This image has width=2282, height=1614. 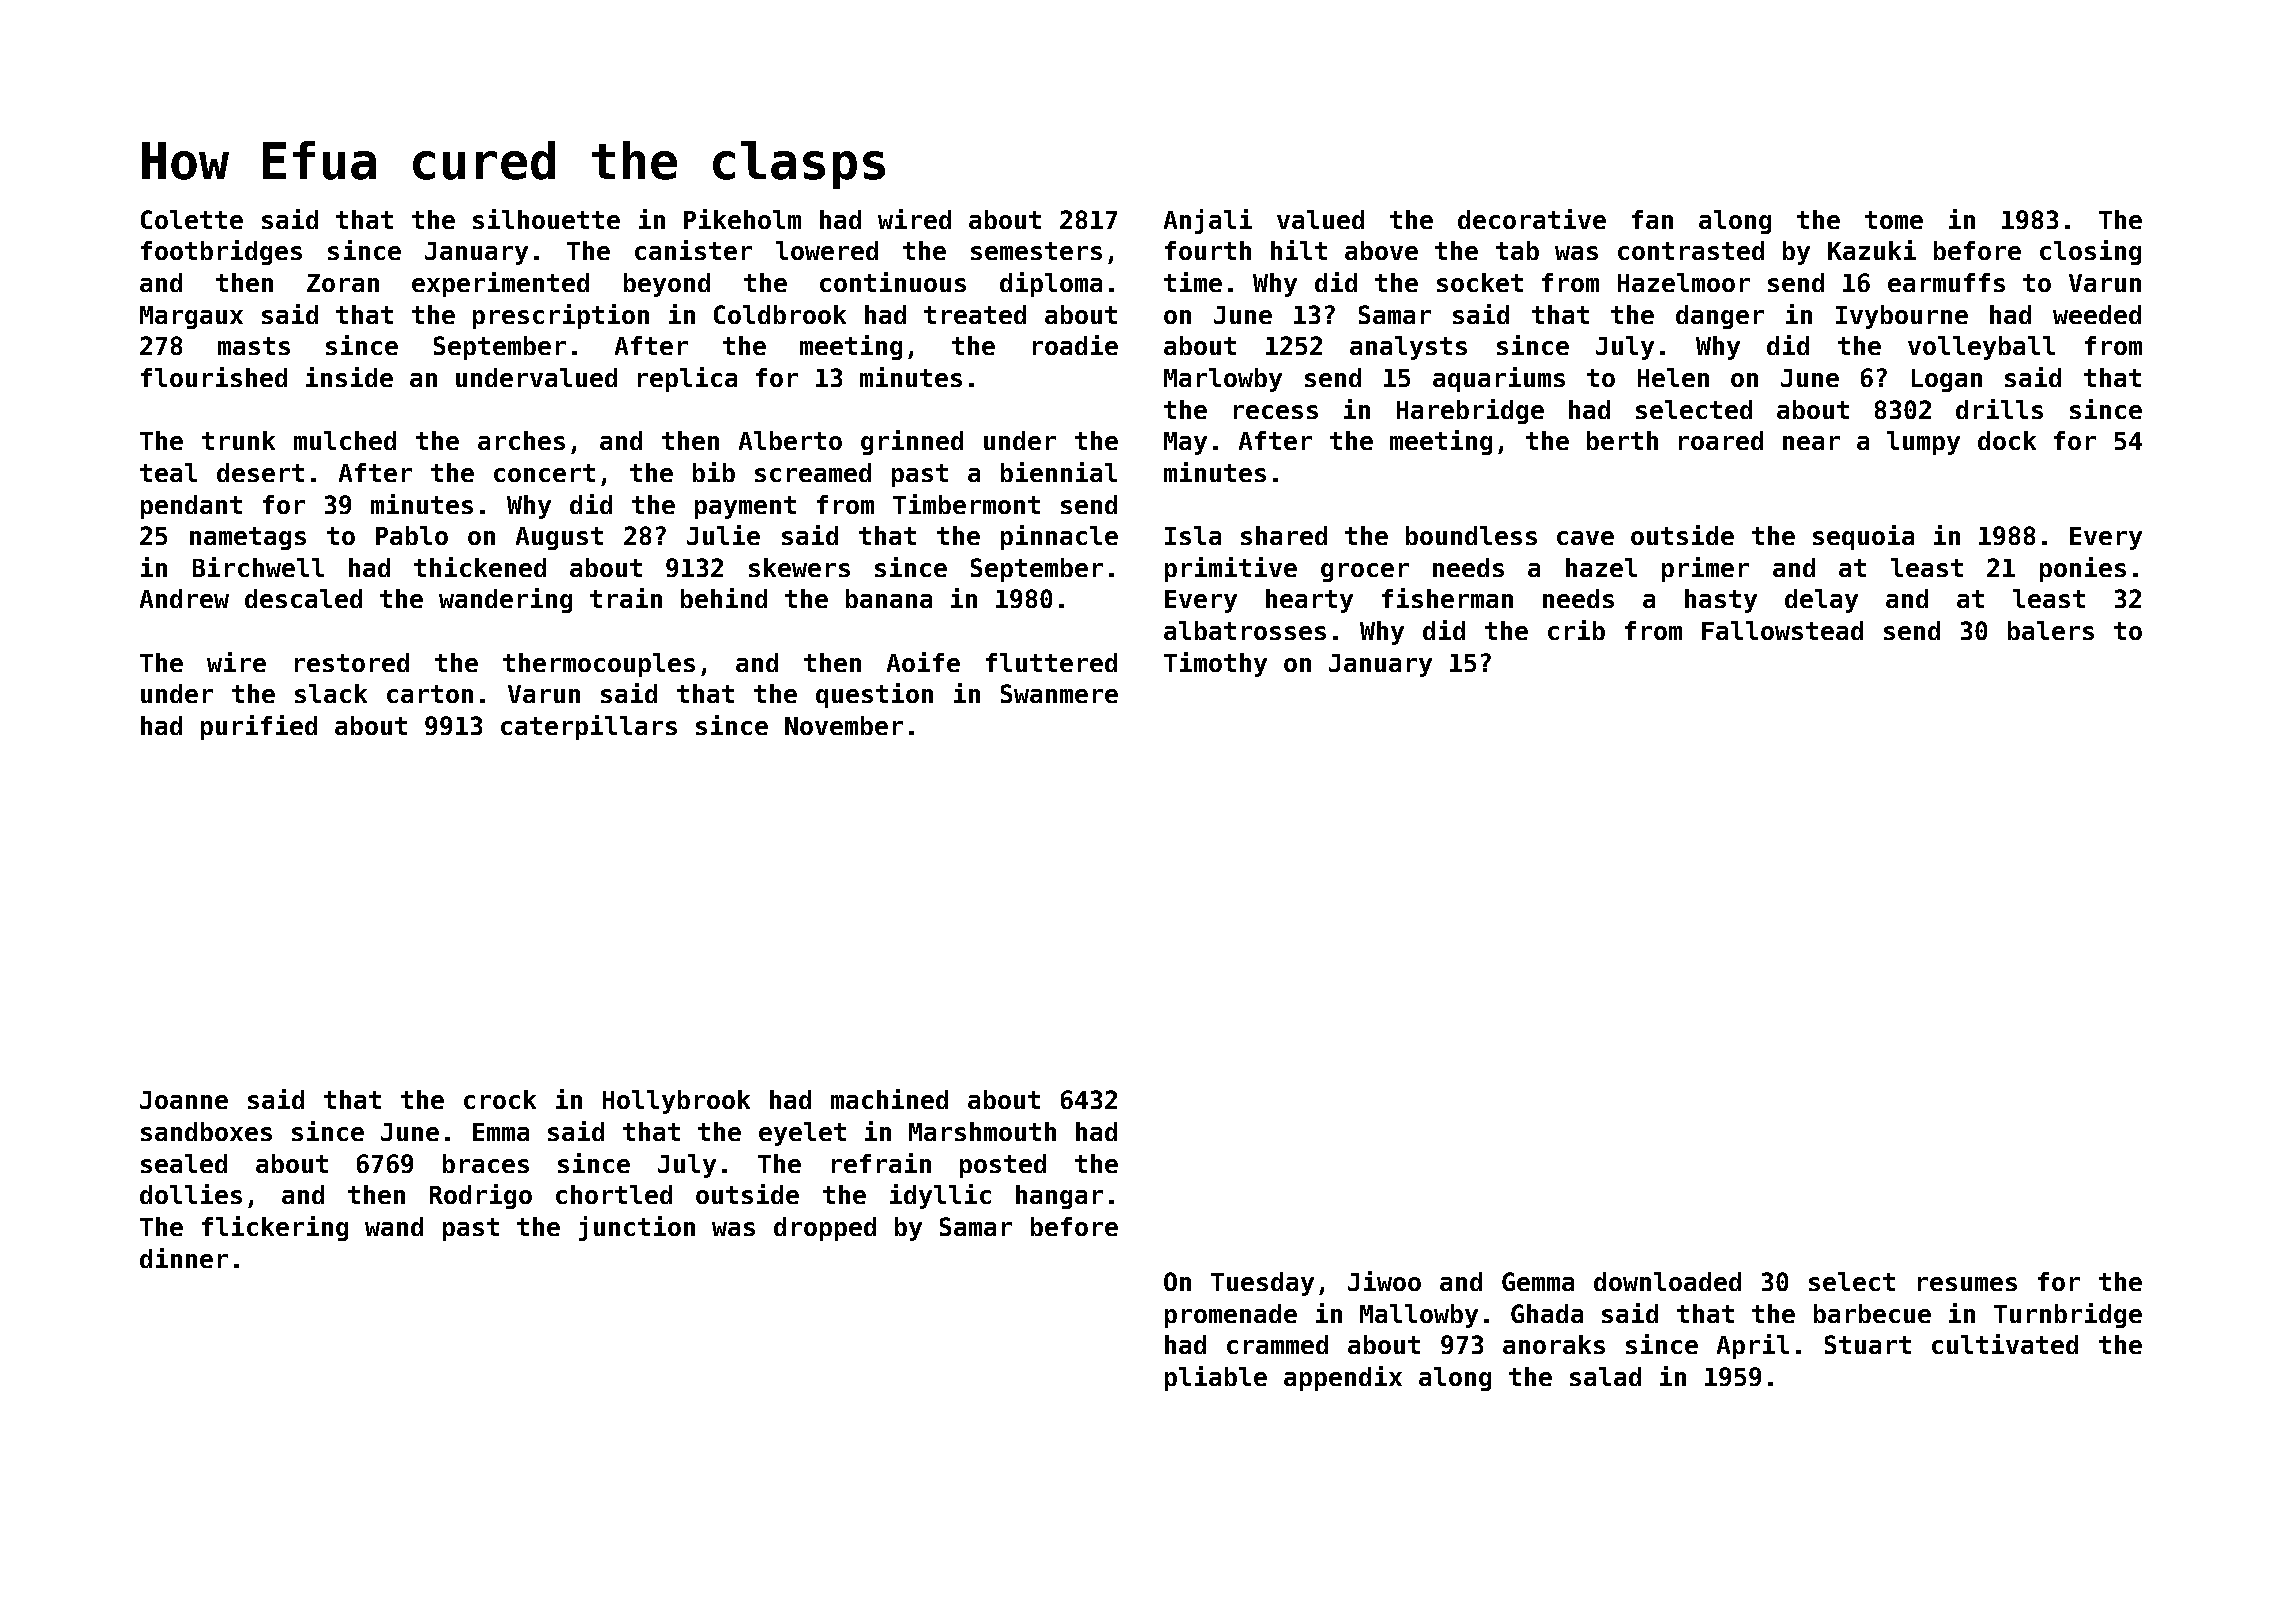 What do you see at coordinates (1208, 221) in the image?
I see `Anjali` at bounding box center [1208, 221].
